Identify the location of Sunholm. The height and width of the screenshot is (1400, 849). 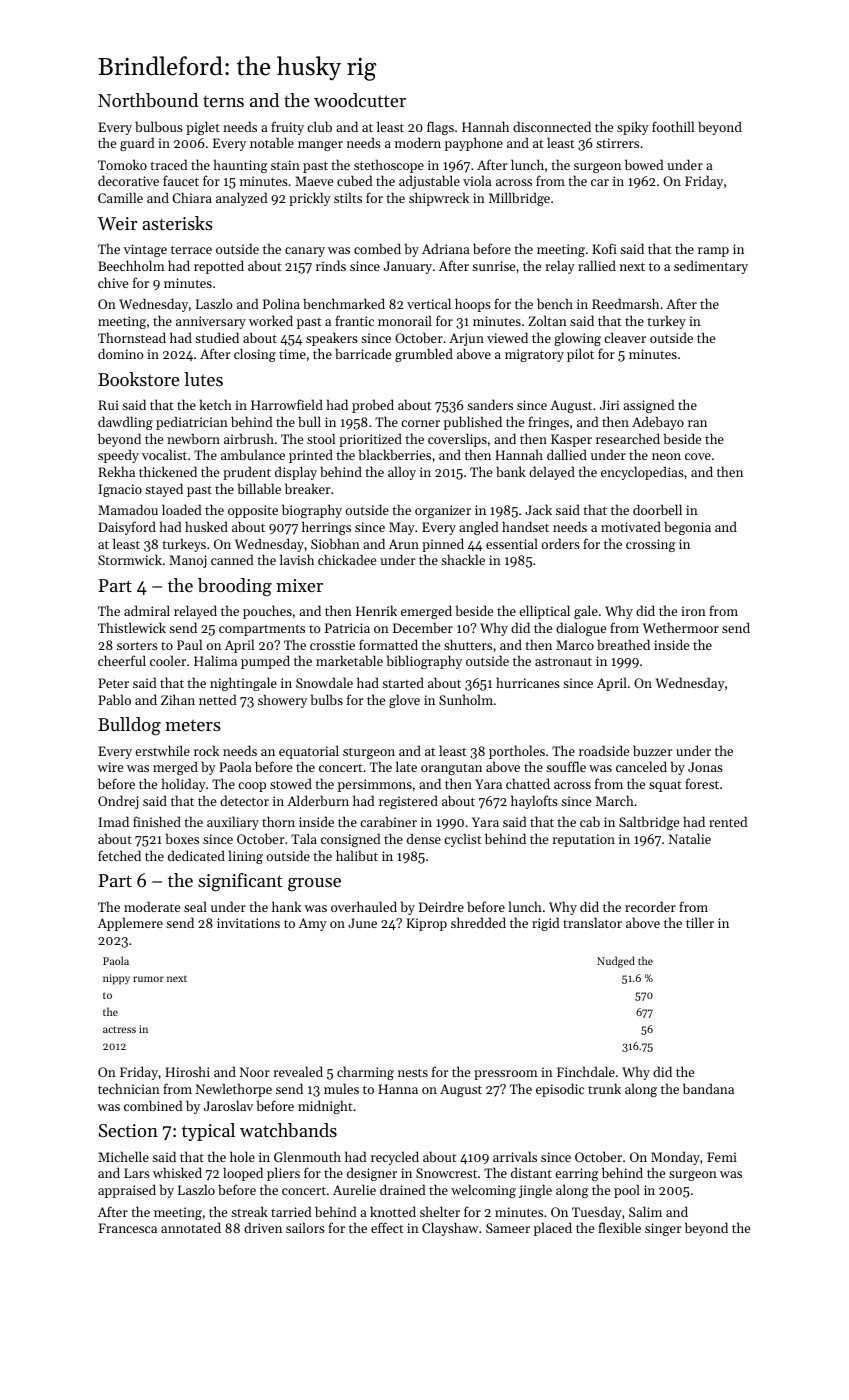
(466, 699).
